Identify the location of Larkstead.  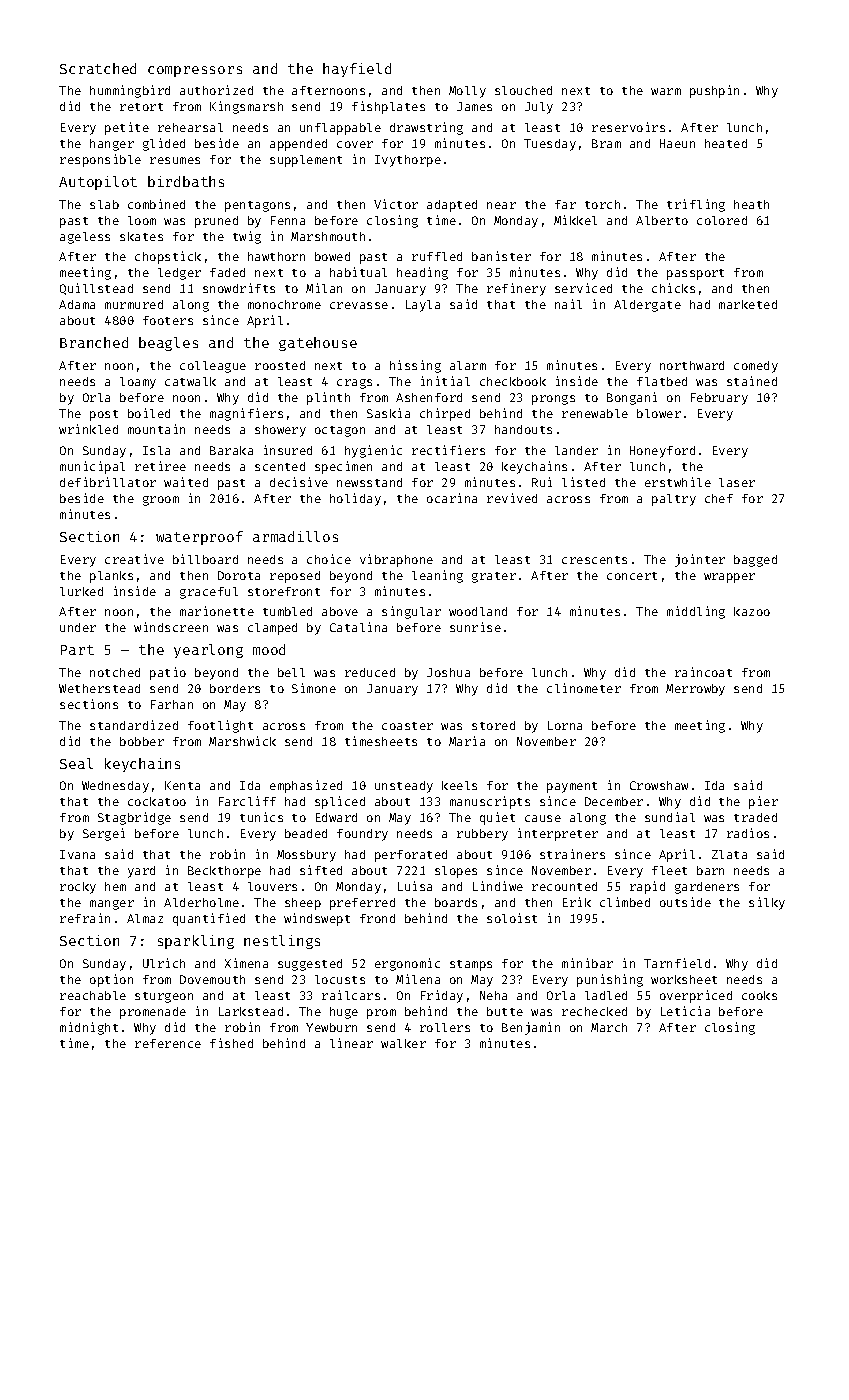
(251, 1011).
